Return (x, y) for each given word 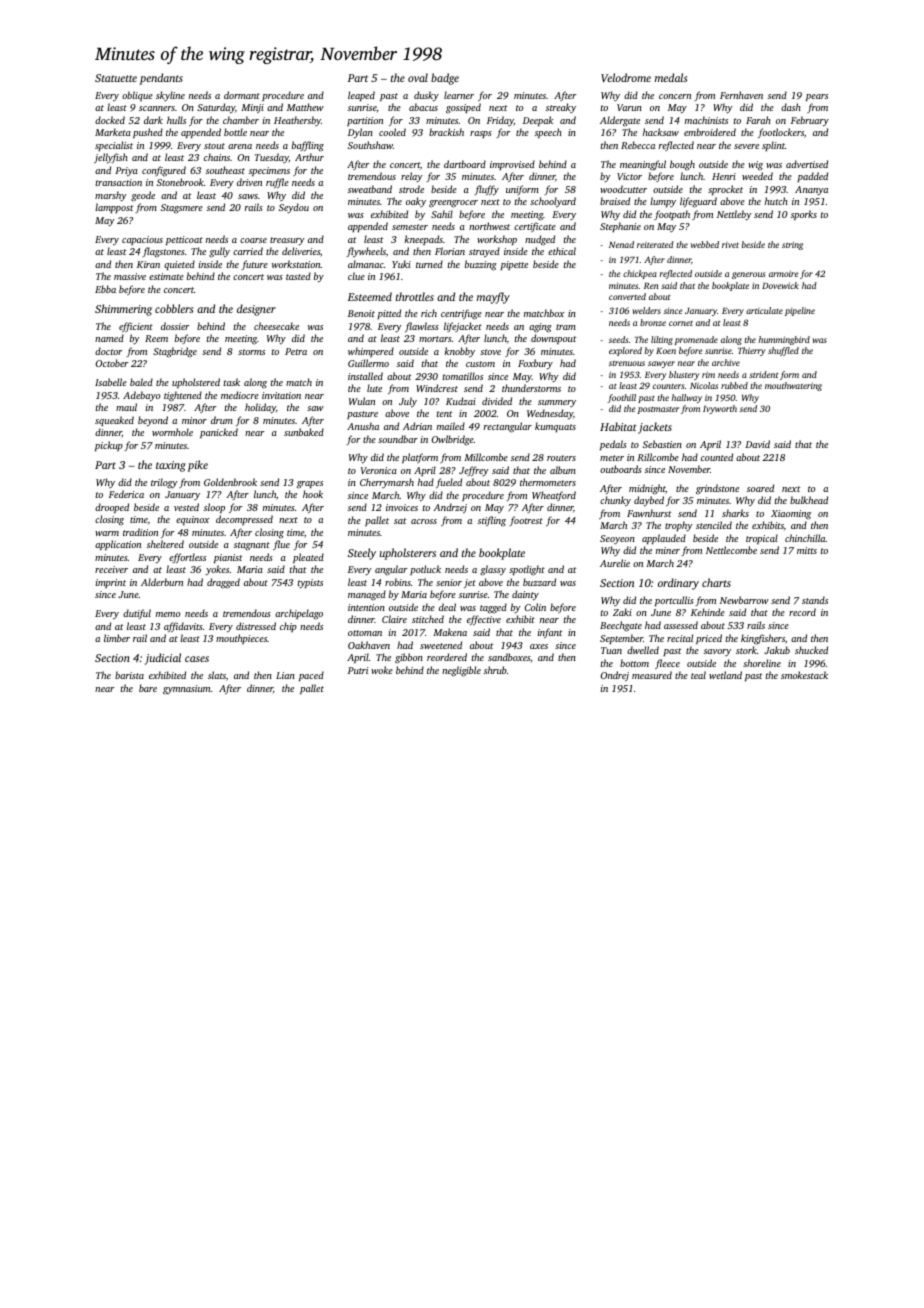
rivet (730, 245)
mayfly (493, 298)
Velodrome (626, 77)
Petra (296, 351)
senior (449, 582)
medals (671, 77)
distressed (256, 626)
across (424, 521)
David (757, 444)
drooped (112, 508)
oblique (137, 96)
